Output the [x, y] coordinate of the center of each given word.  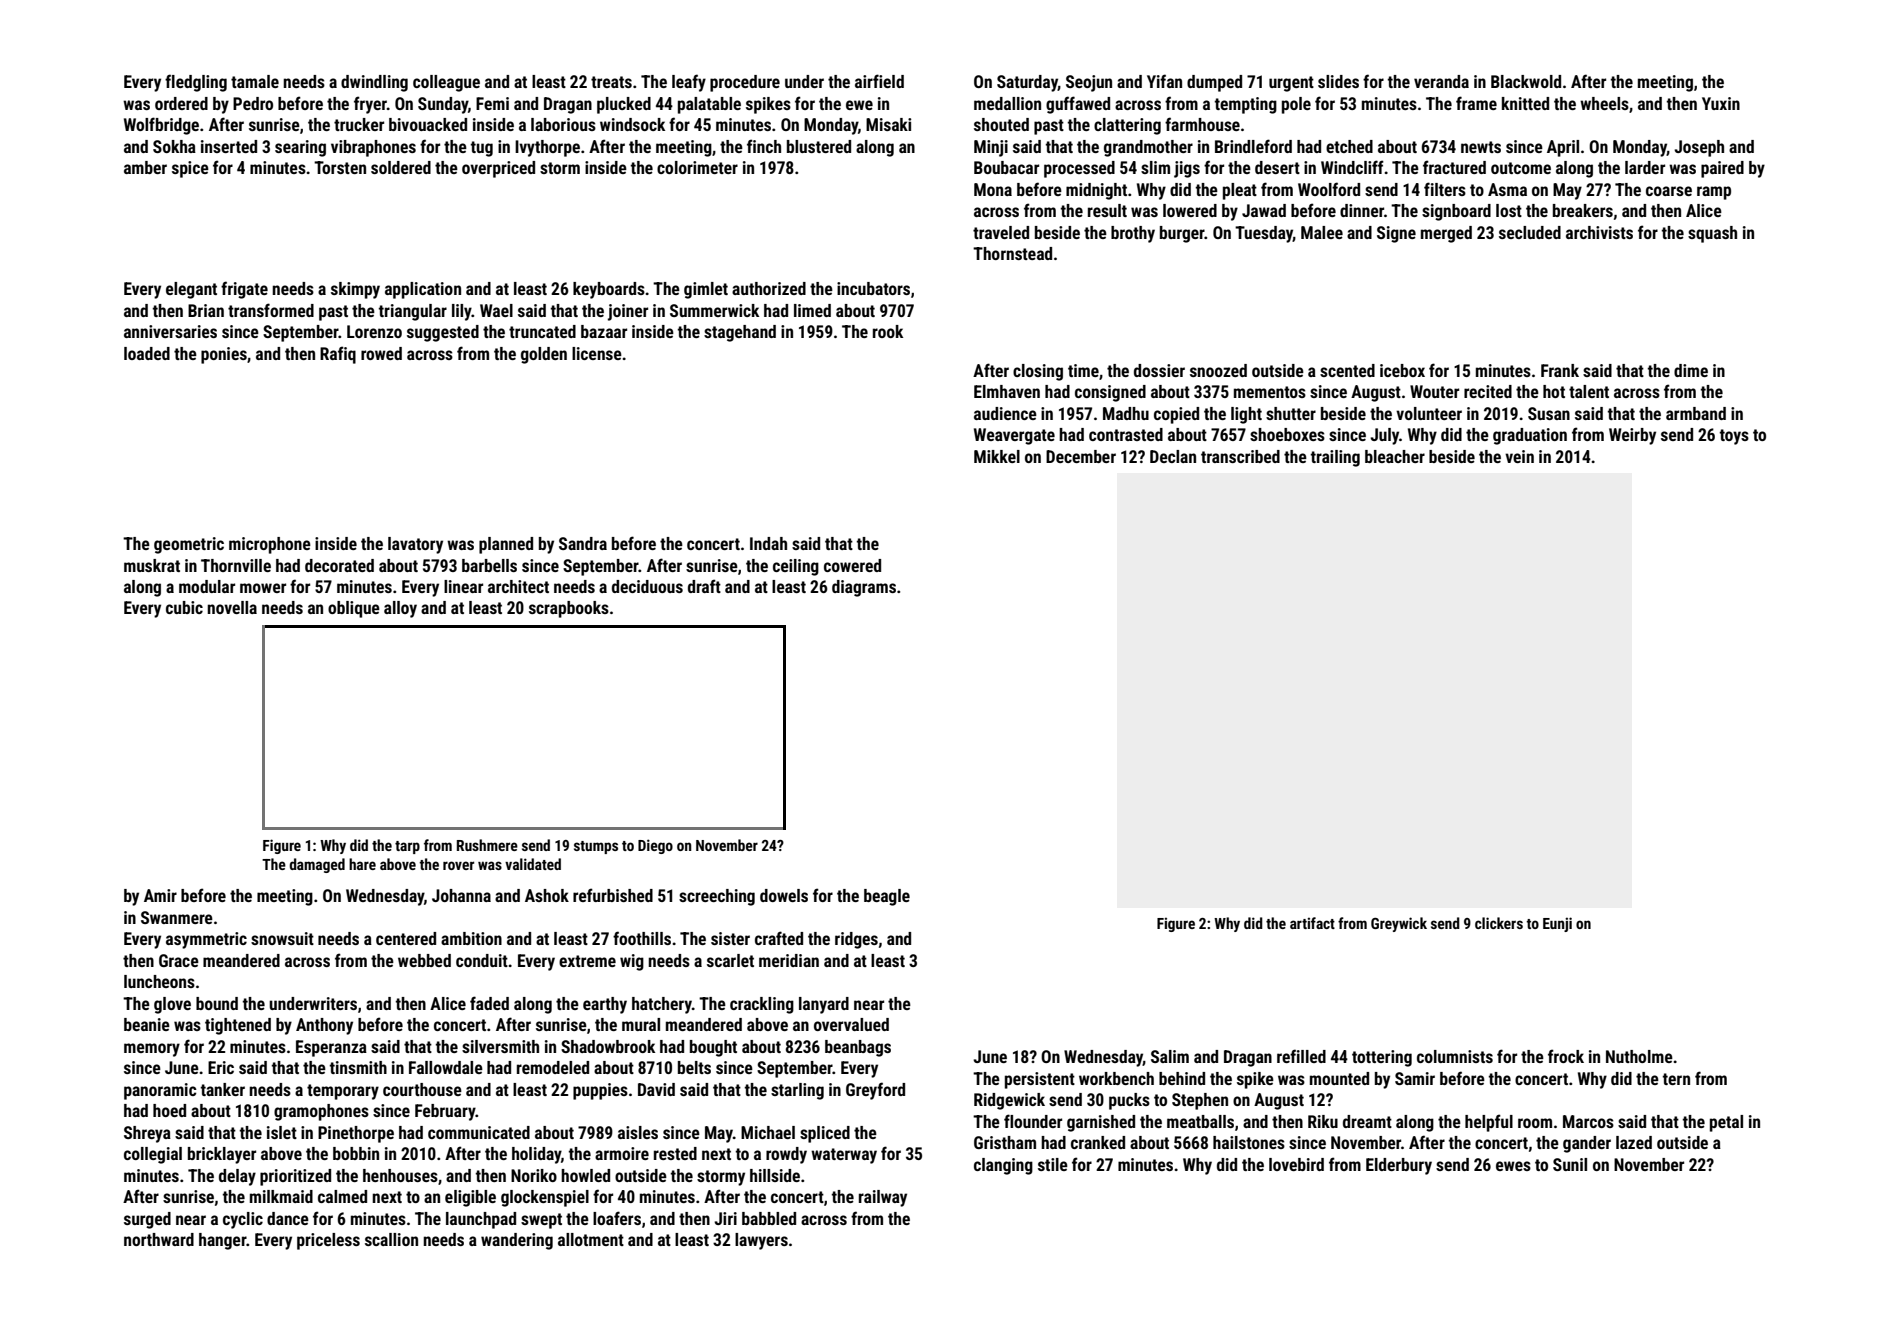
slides [1338, 81]
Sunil [1570, 1164]
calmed [342, 1196]
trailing [1335, 458]
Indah [768, 543]
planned [506, 545]
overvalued [851, 1024]
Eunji [1557, 924]
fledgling [196, 83]
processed [1079, 169]
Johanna [461, 895]
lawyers [761, 1241]
